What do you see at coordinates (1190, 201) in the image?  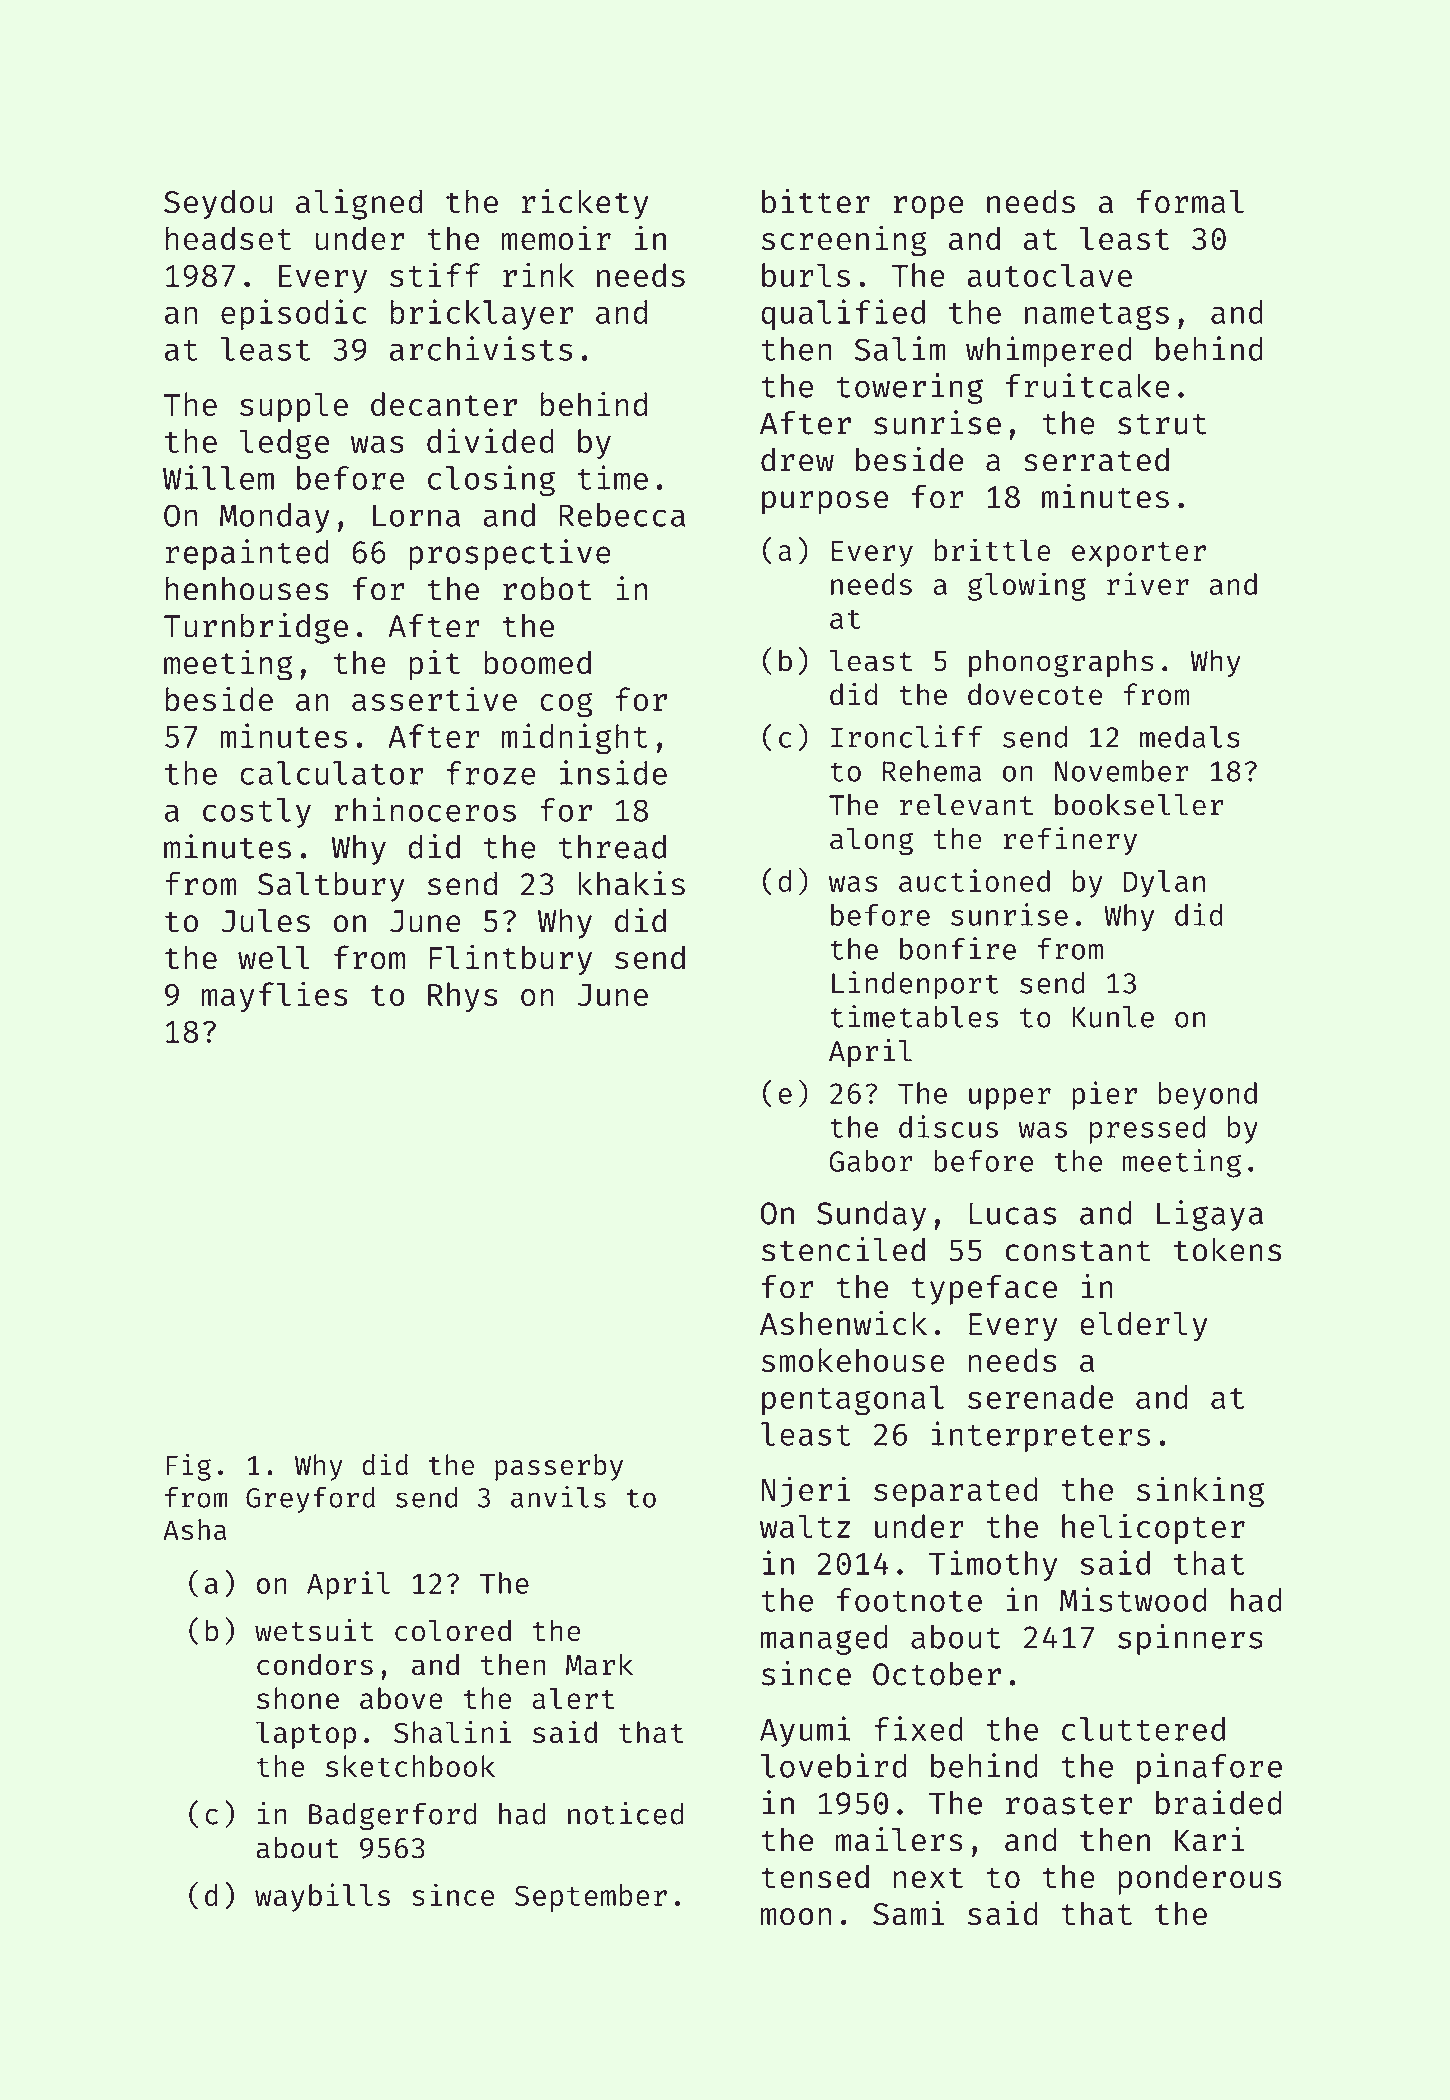 I see `formal` at bounding box center [1190, 201].
